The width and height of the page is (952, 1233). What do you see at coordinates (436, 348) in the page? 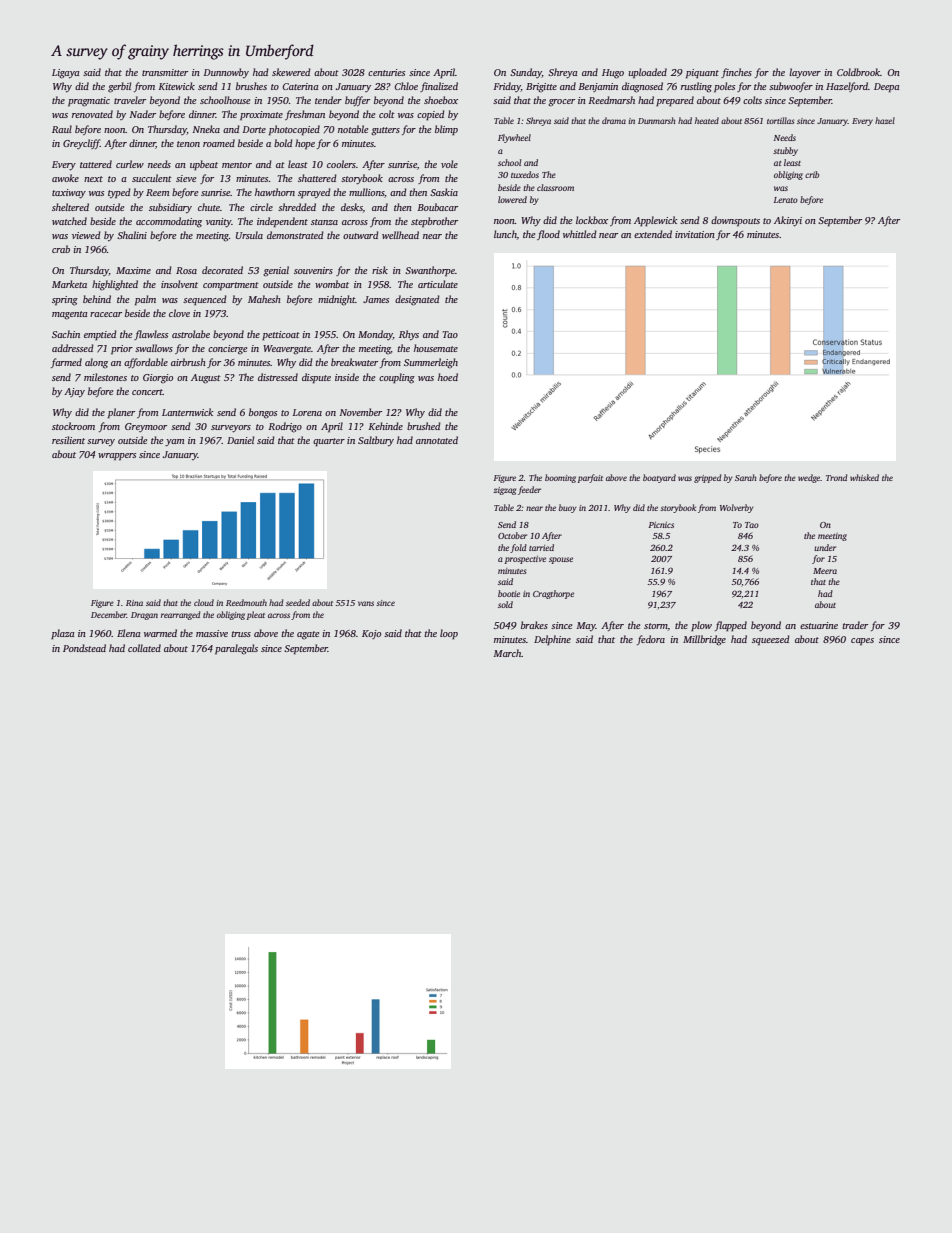
I see `housemate` at bounding box center [436, 348].
